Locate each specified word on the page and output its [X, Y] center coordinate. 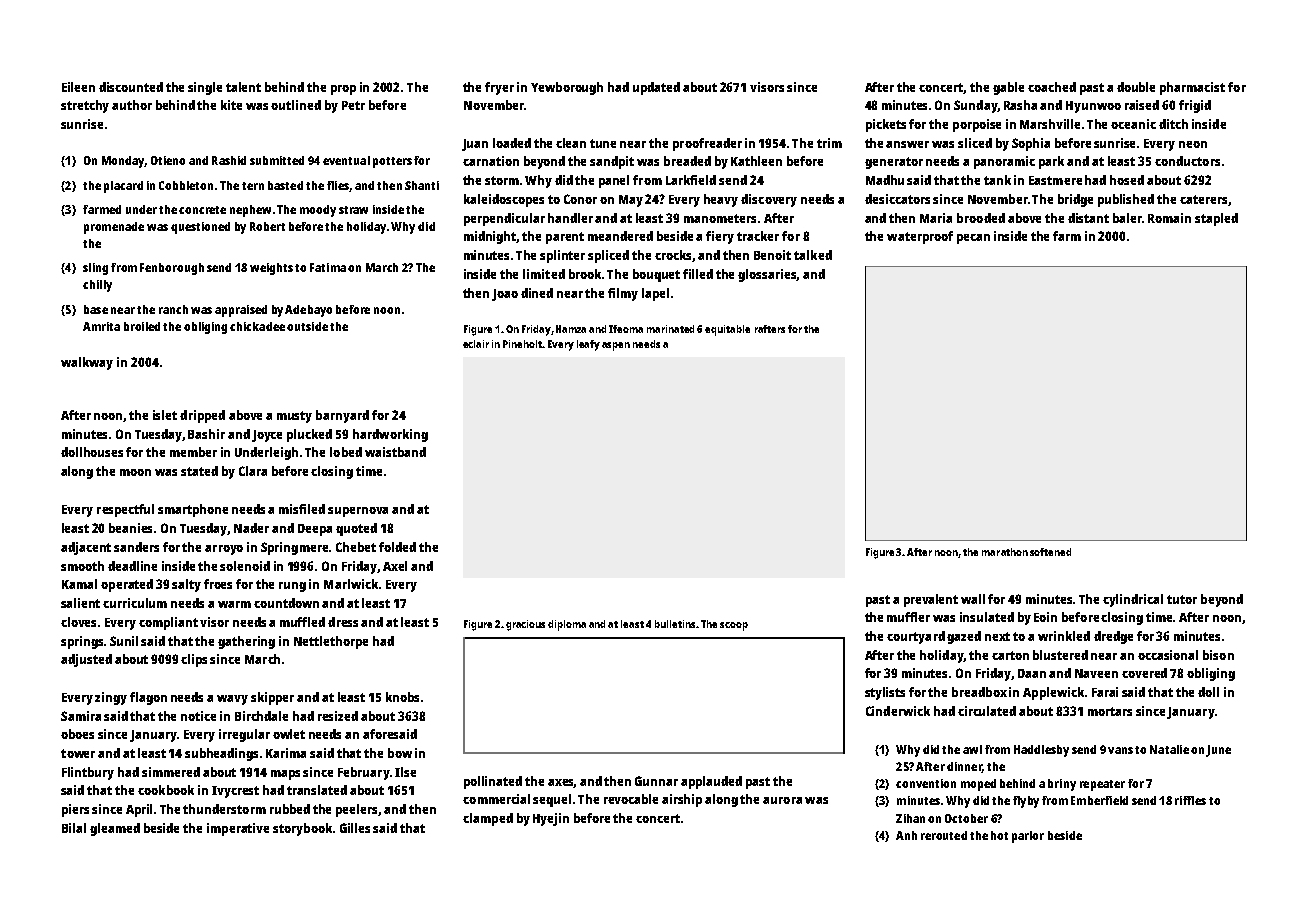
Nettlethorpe [331, 642]
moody [318, 211]
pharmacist [1192, 88]
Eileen [78, 87]
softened [1050, 552]
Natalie [1169, 749]
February [364, 773]
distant [1088, 218]
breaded [687, 161]
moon [135, 472]
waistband [395, 452]
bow [400, 753]
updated [656, 88]
